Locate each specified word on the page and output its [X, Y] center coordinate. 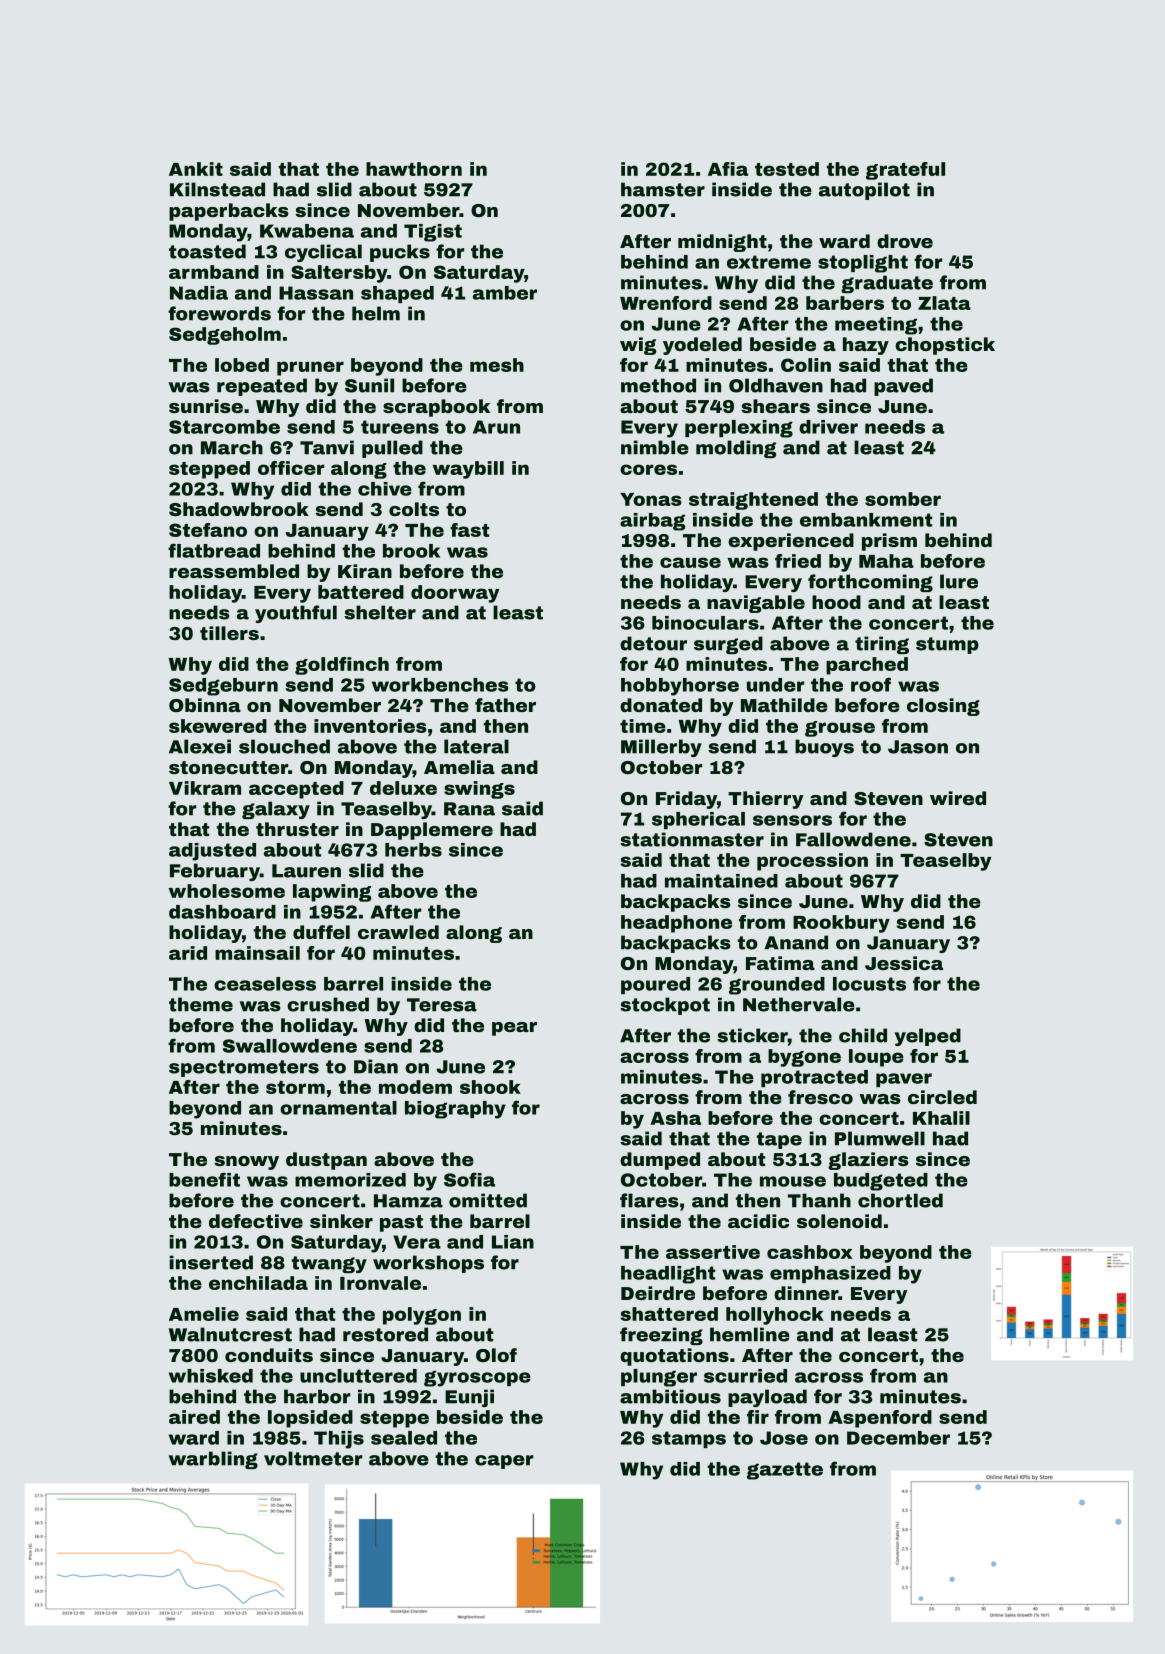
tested [787, 169]
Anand [796, 942]
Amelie [204, 1314]
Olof [496, 1355]
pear [514, 1029]
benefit [204, 1179]
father [505, 705]
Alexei [200, 746]
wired [958, 798]
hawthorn [414, 169]
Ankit [196, 169]
